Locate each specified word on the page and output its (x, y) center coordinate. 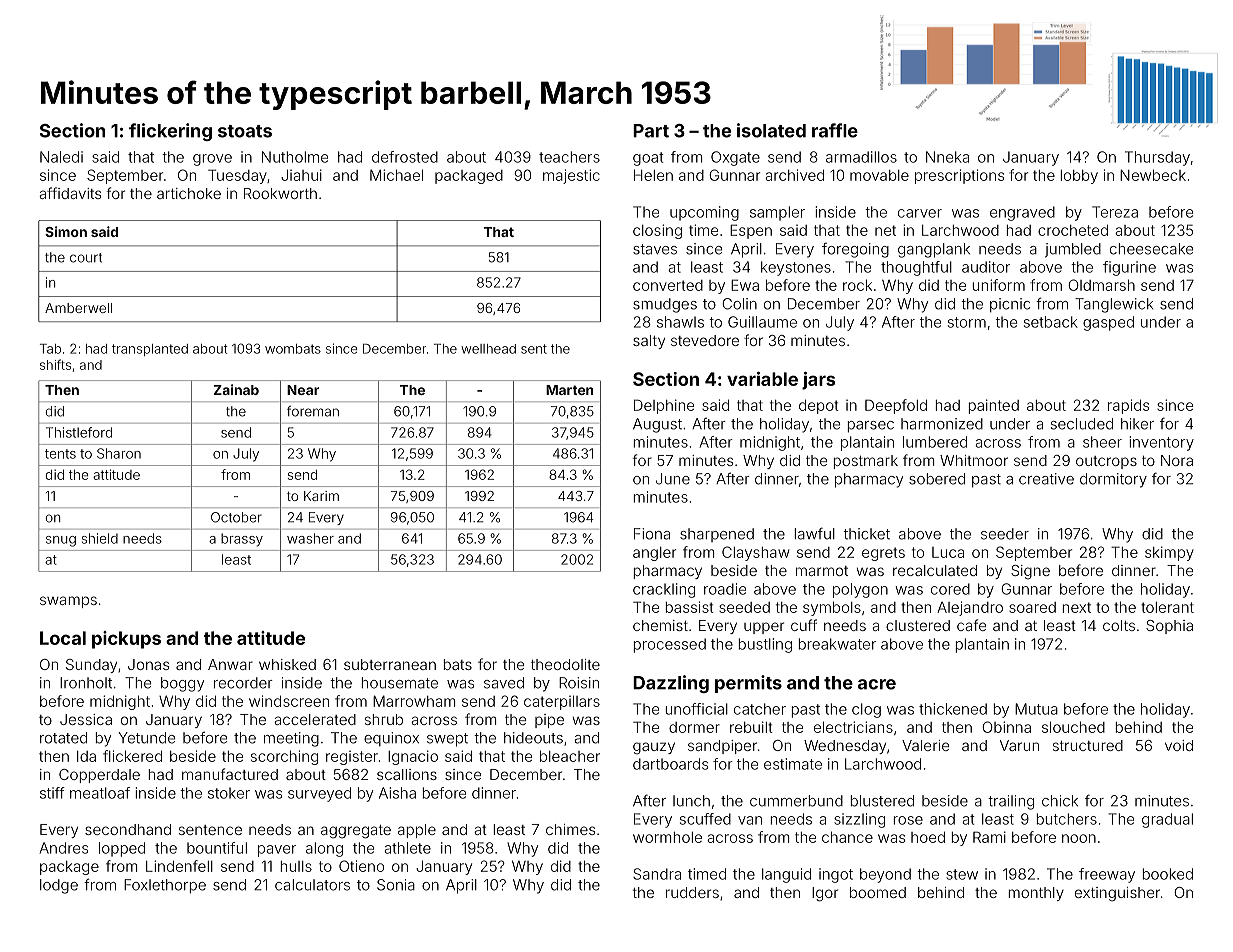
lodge (59, 886)
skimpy (1169, 553)
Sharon (119, 453)
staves (655, 249)
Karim (321, 496)
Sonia (396, 885)
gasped (1108, 323)
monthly (1036, 894)
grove (212, 160)
